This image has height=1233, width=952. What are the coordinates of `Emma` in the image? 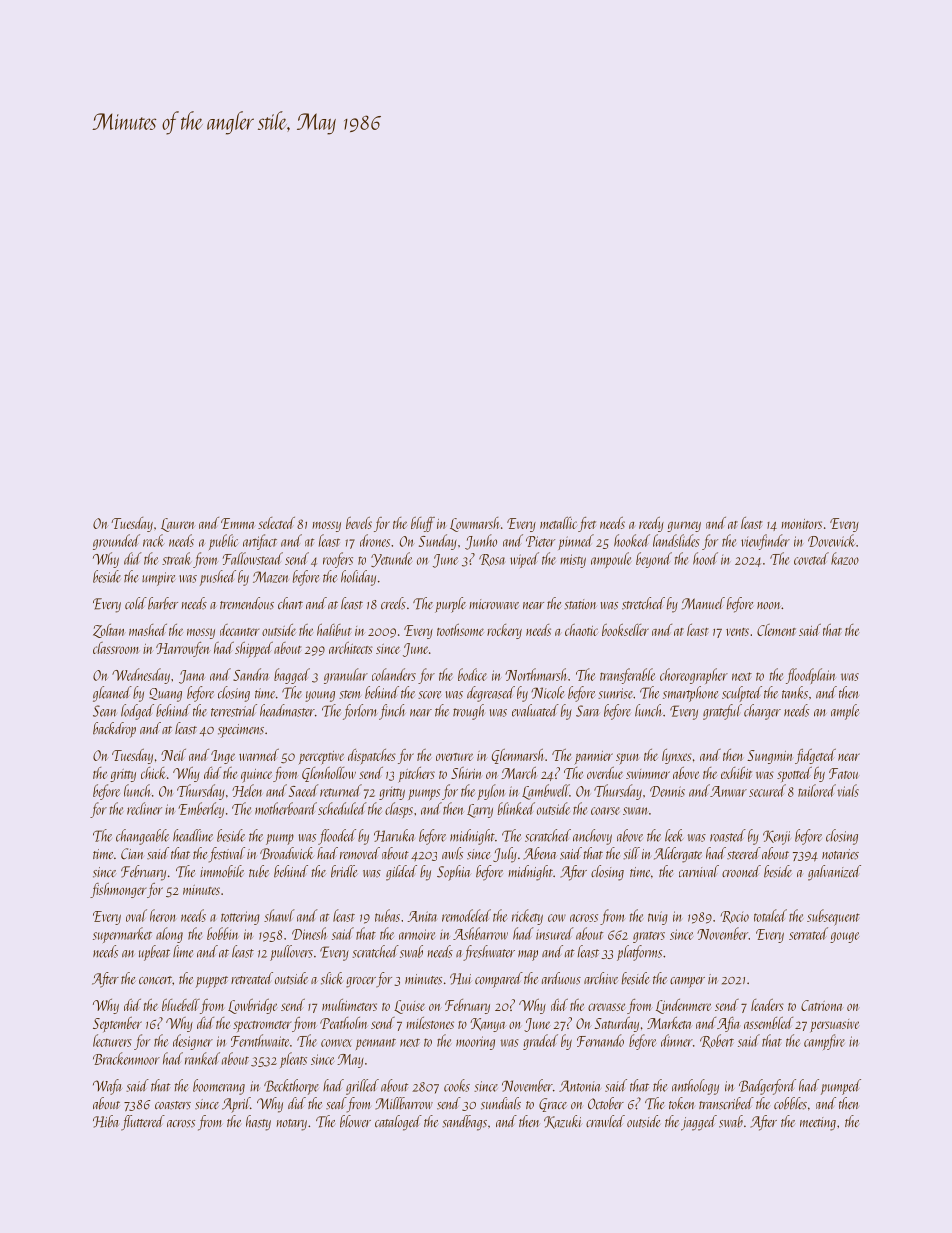 It's located at (238, 523).
